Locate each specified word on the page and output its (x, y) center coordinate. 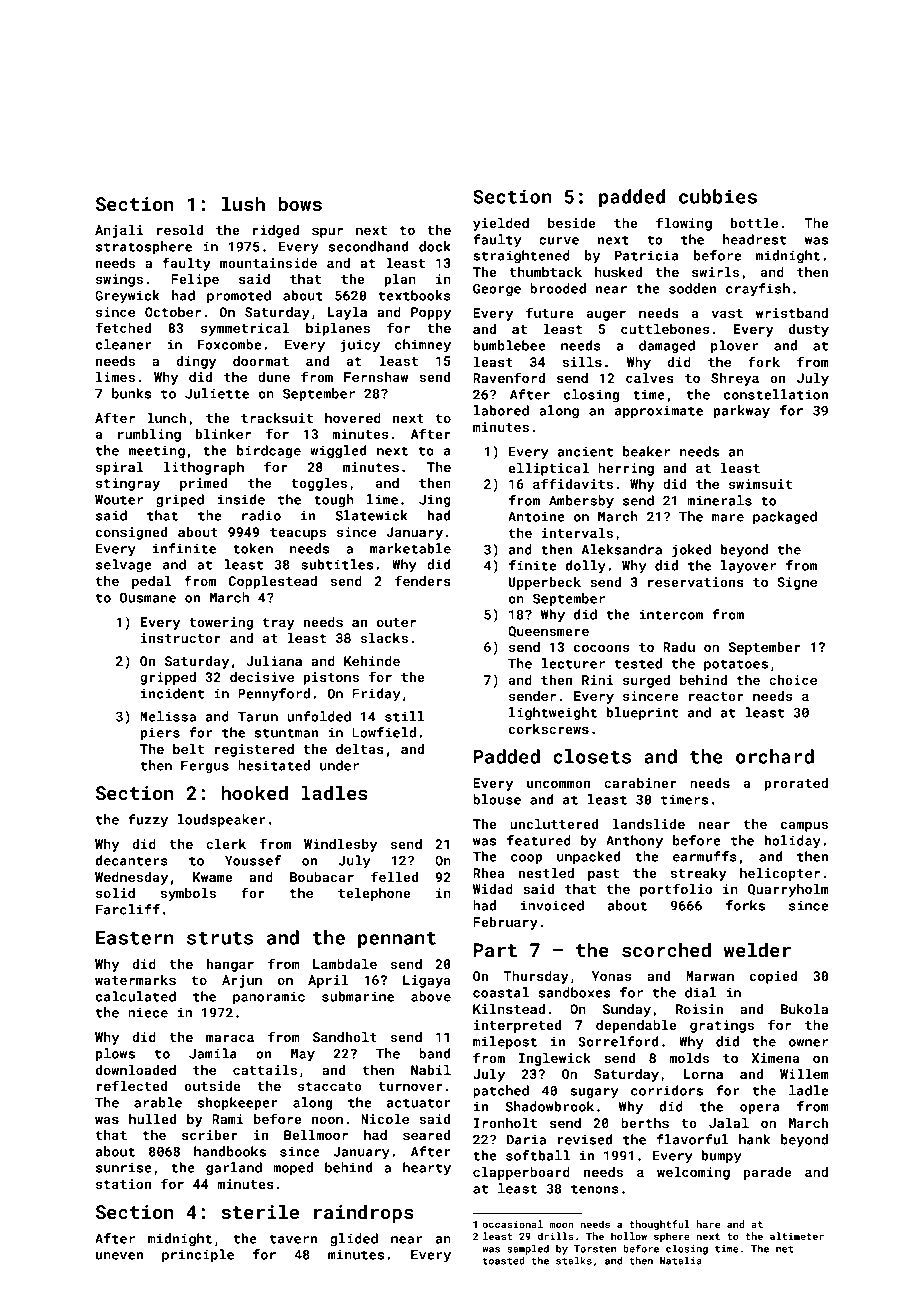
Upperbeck (545, 583)
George (497, 290)
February (505, 923)
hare (708, 1224)
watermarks (135, 980)
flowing (684, 224)
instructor (181, 638)
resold (180, 230)
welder (757, 949)
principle (198, 1256)
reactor (716, 696)
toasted (504, 1261)
